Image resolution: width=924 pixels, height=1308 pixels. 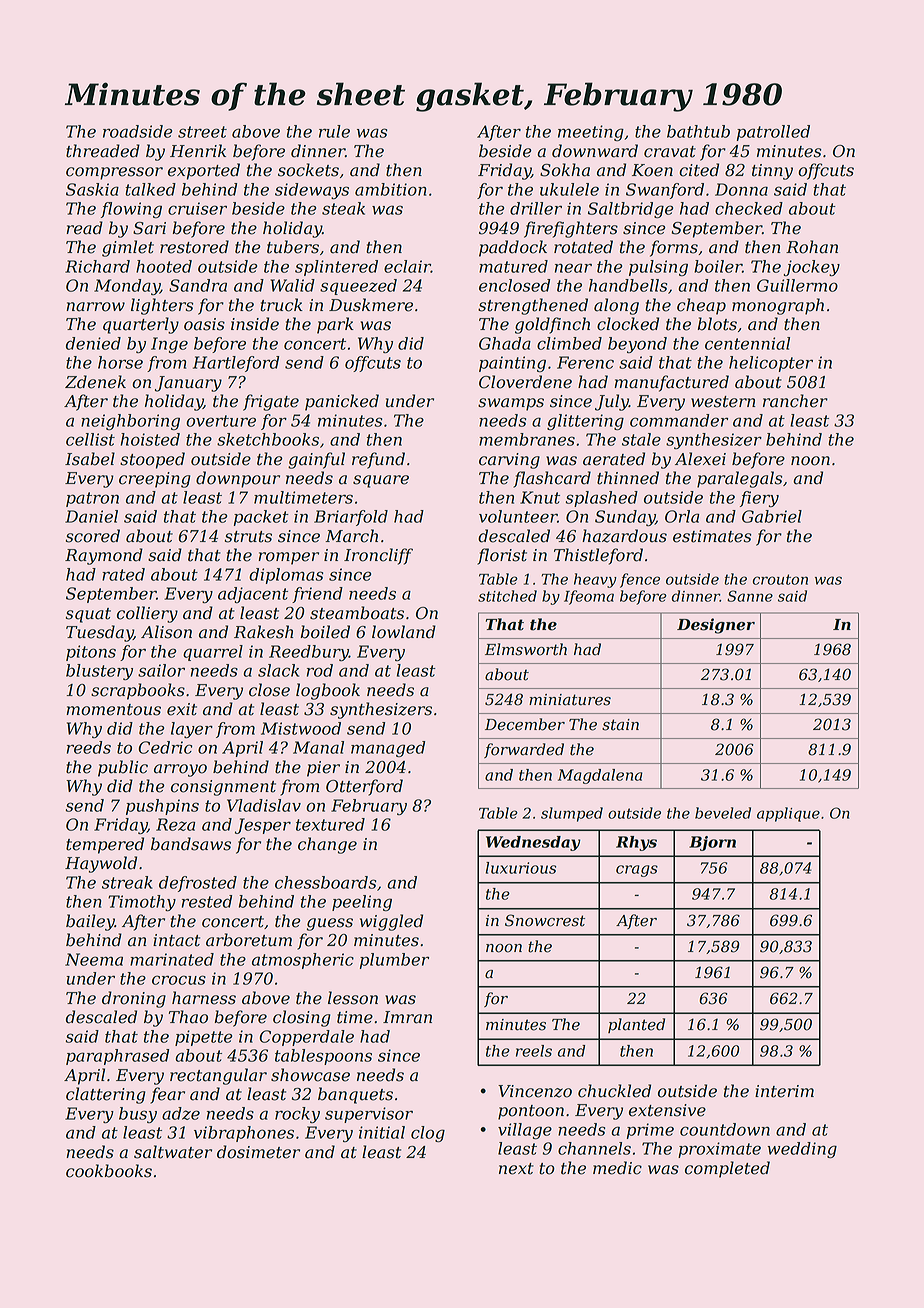 What do you see at coordinates (297, 1115) in the image?
I see `rocky` at bounding box center [297, 1115].
